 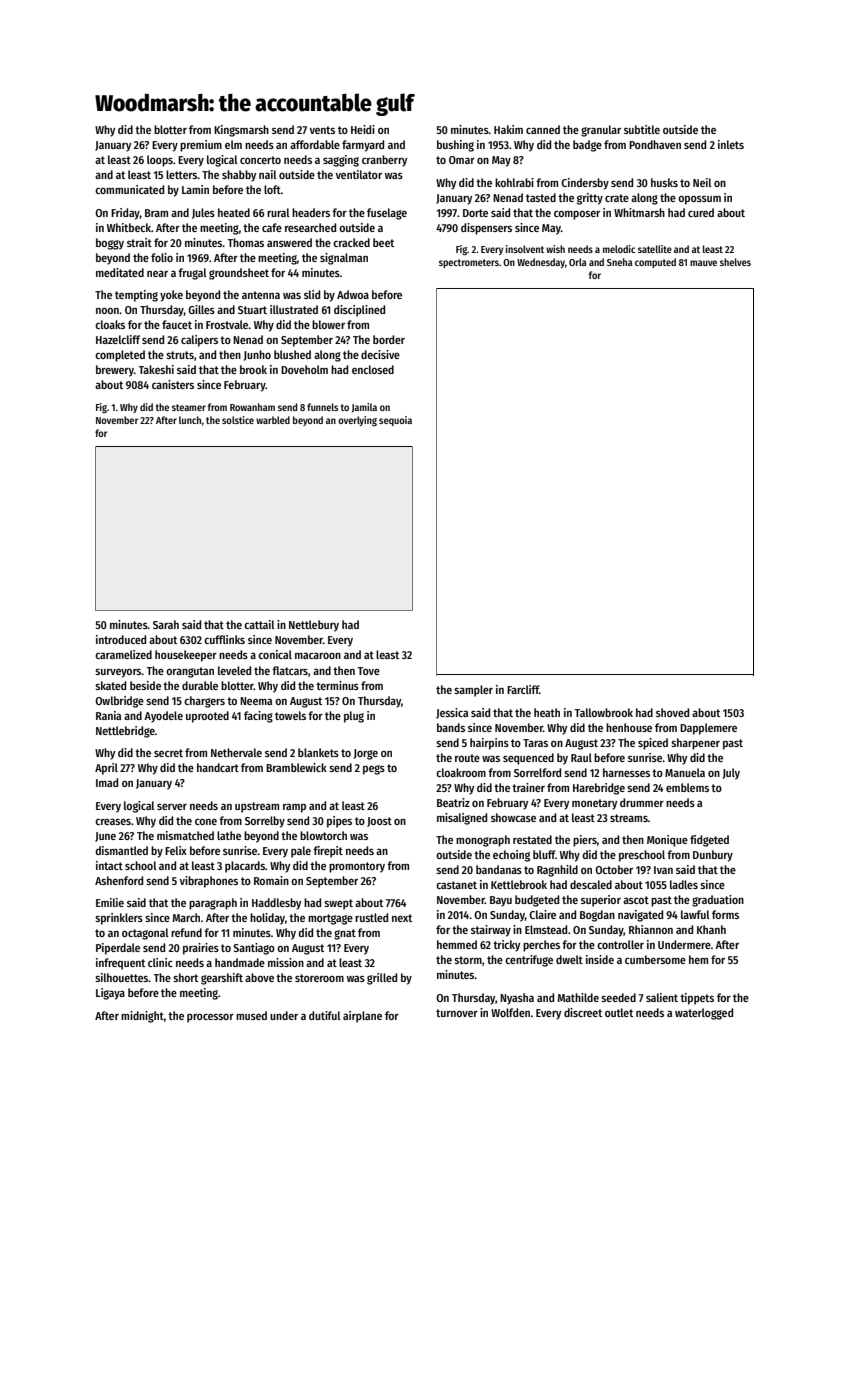 I want to click on henhouse, so click(x=629, y=727).
